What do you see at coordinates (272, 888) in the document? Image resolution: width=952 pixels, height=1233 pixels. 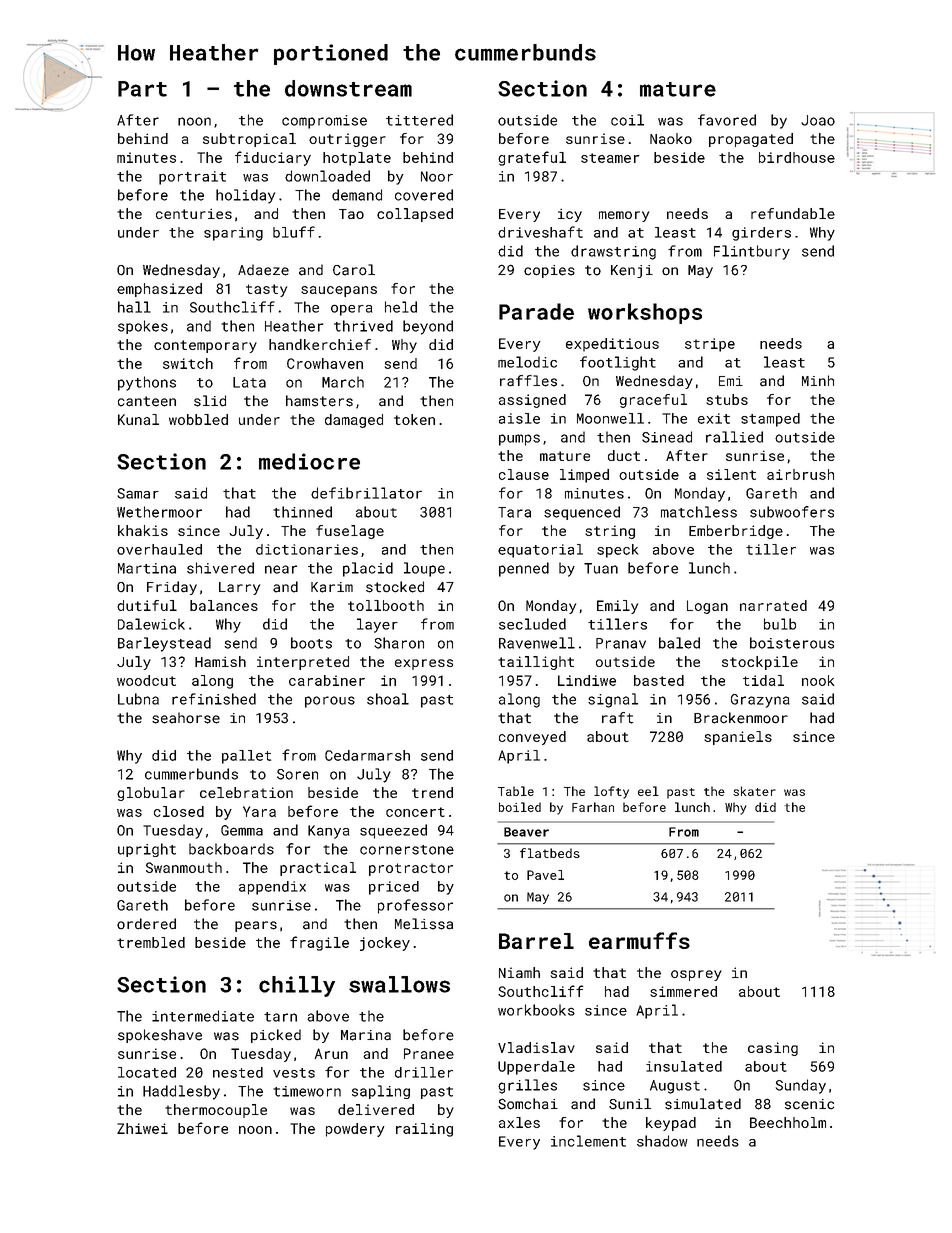 I see `appendix` at bounding box center [272, 888].
